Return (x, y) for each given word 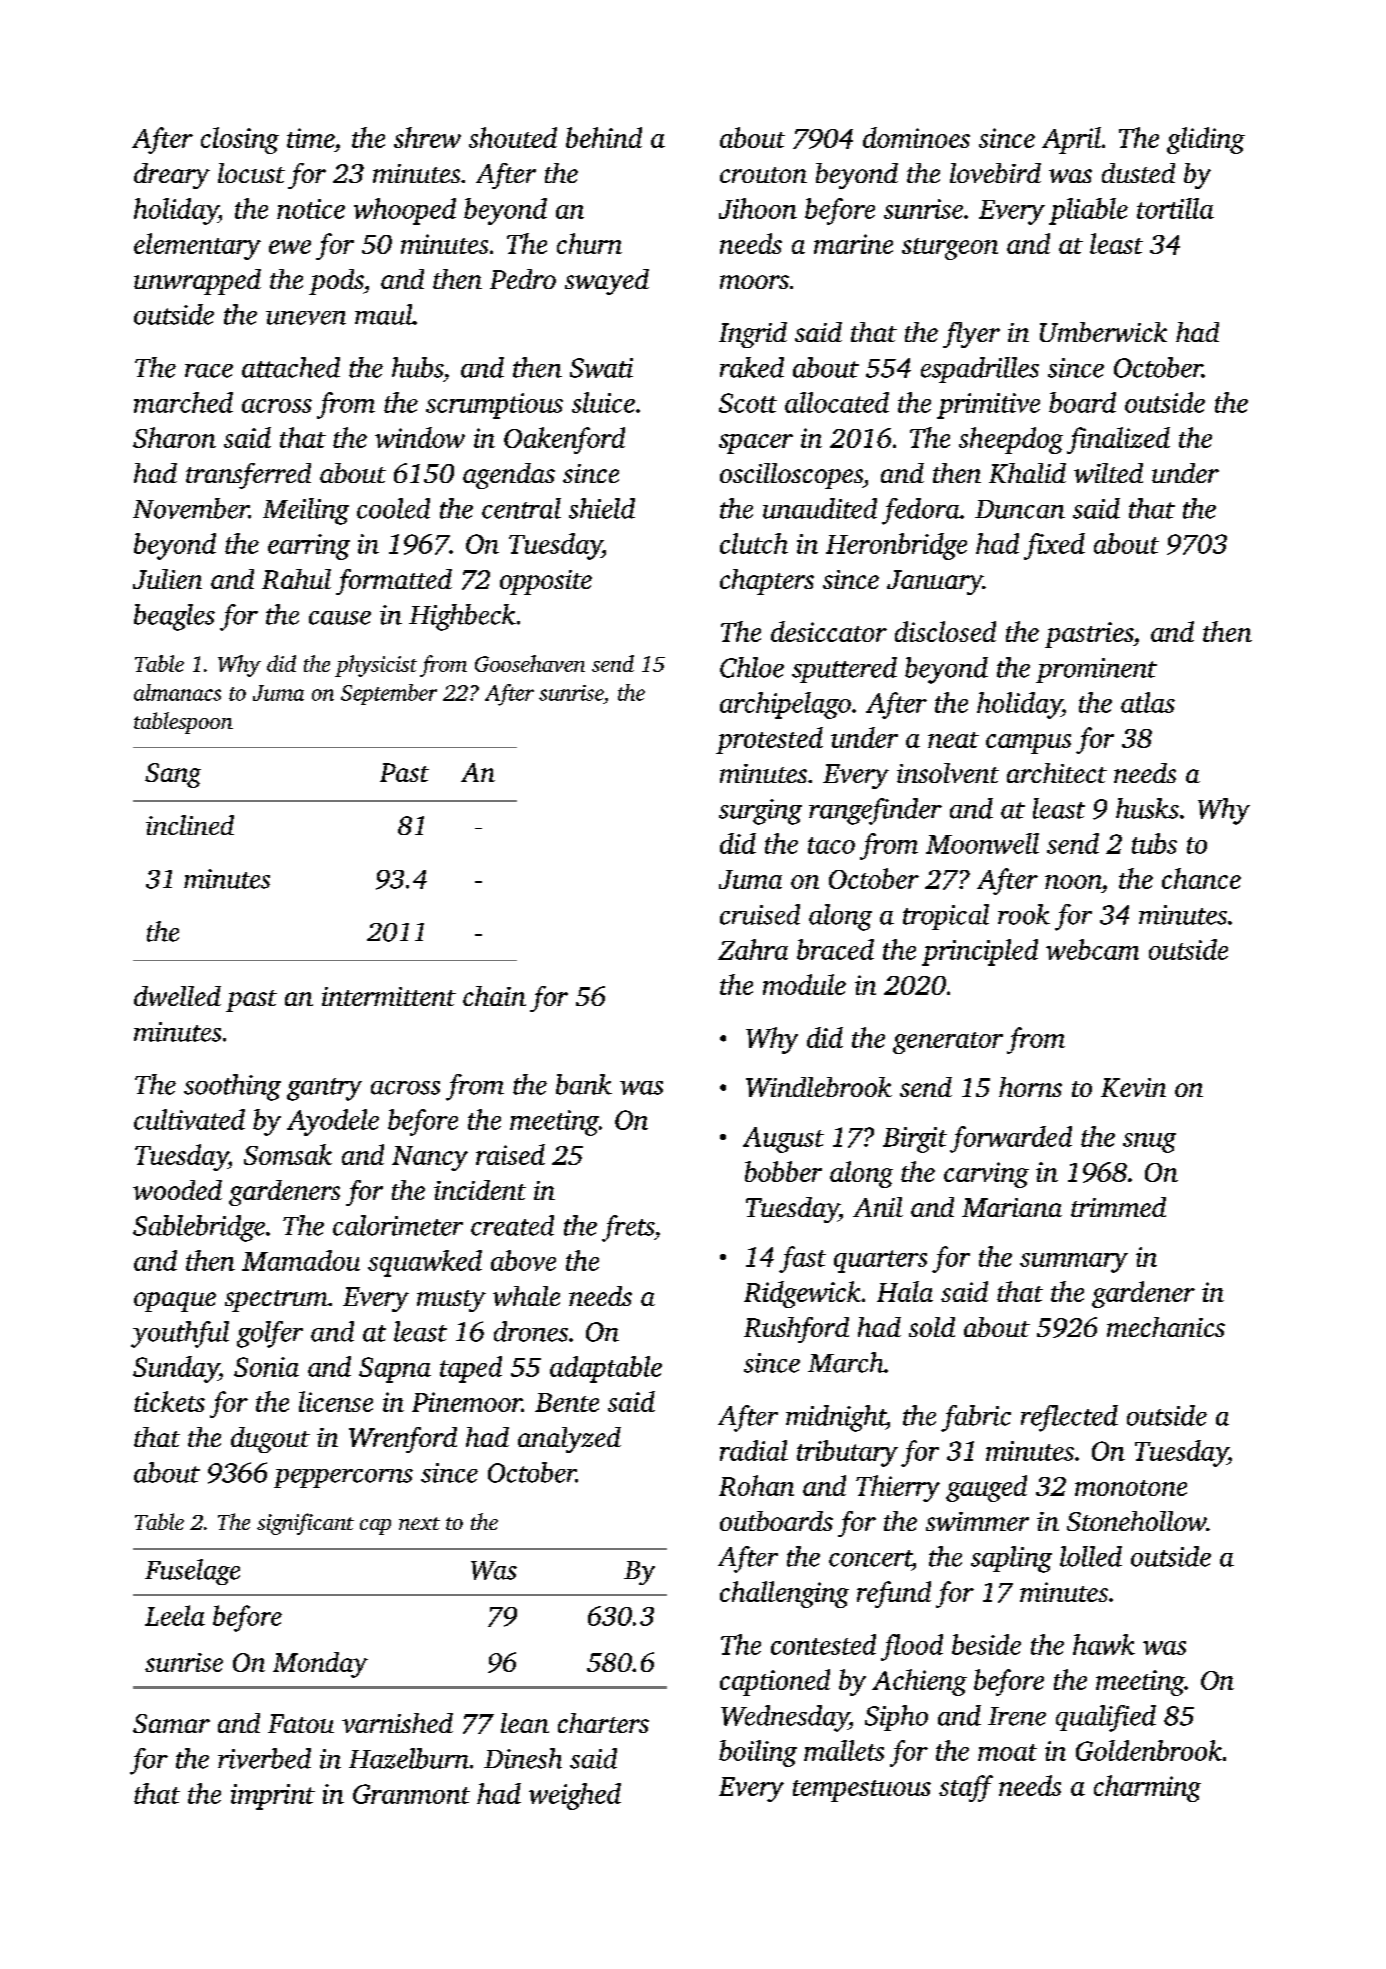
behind (604, 137)
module (804, 984)
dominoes (916, 137)
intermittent (389, 996)
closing (240, 140)
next (419, 1523)
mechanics (1166, 1327)
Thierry (898, 1488)
